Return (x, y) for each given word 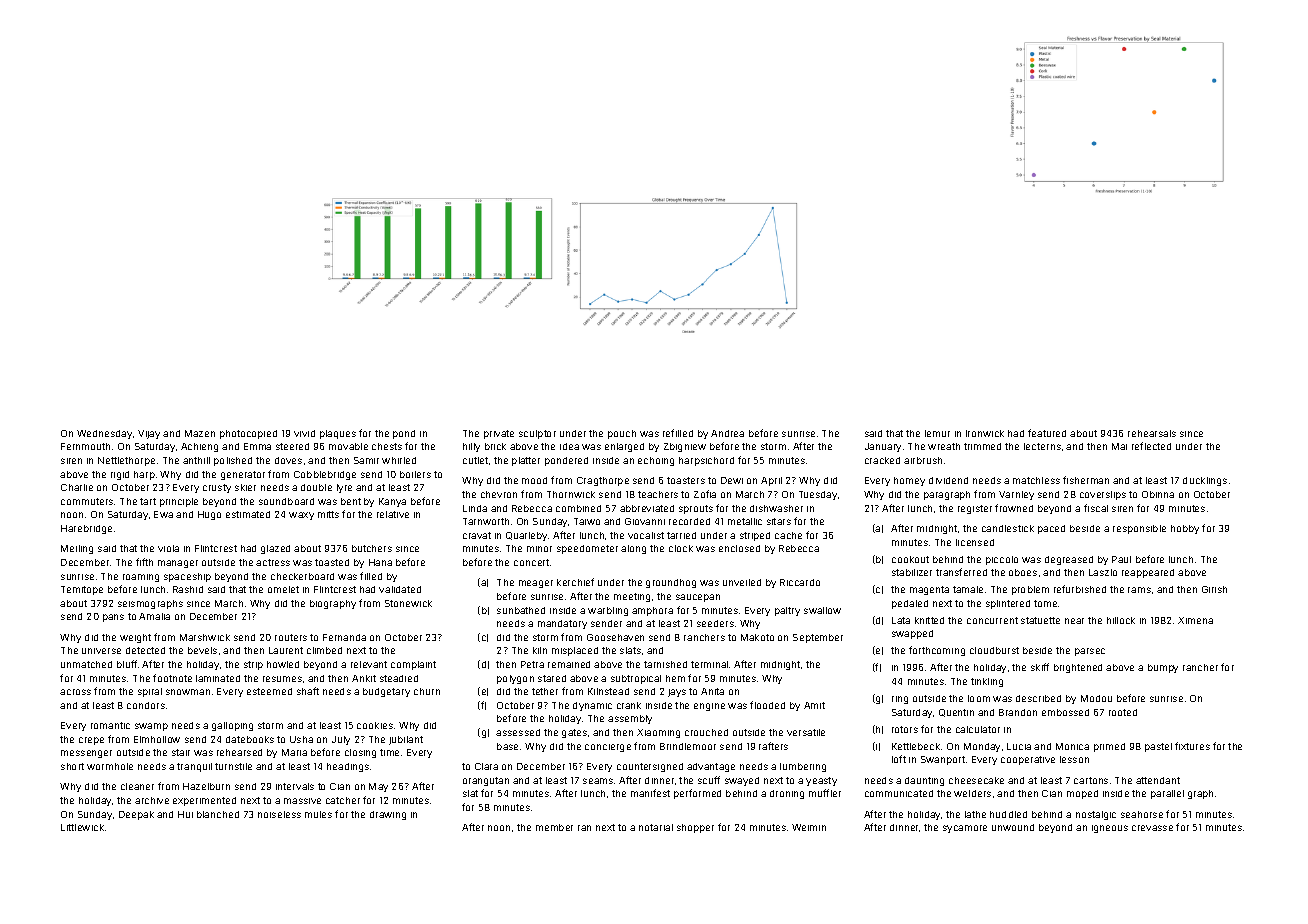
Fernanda (344, 637)
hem (675, 678)
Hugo (209, 515)
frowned (1014, 508)
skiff (1040, 667)
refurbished (1080, 589)
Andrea (727, 433)
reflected (1151, 446)
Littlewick (82, 827)
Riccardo (800, 582)
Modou (1096, 698)
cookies (375, 725)
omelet (283, 589)
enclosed (739, 548)
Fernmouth (85, 446)
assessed (518, 732)
